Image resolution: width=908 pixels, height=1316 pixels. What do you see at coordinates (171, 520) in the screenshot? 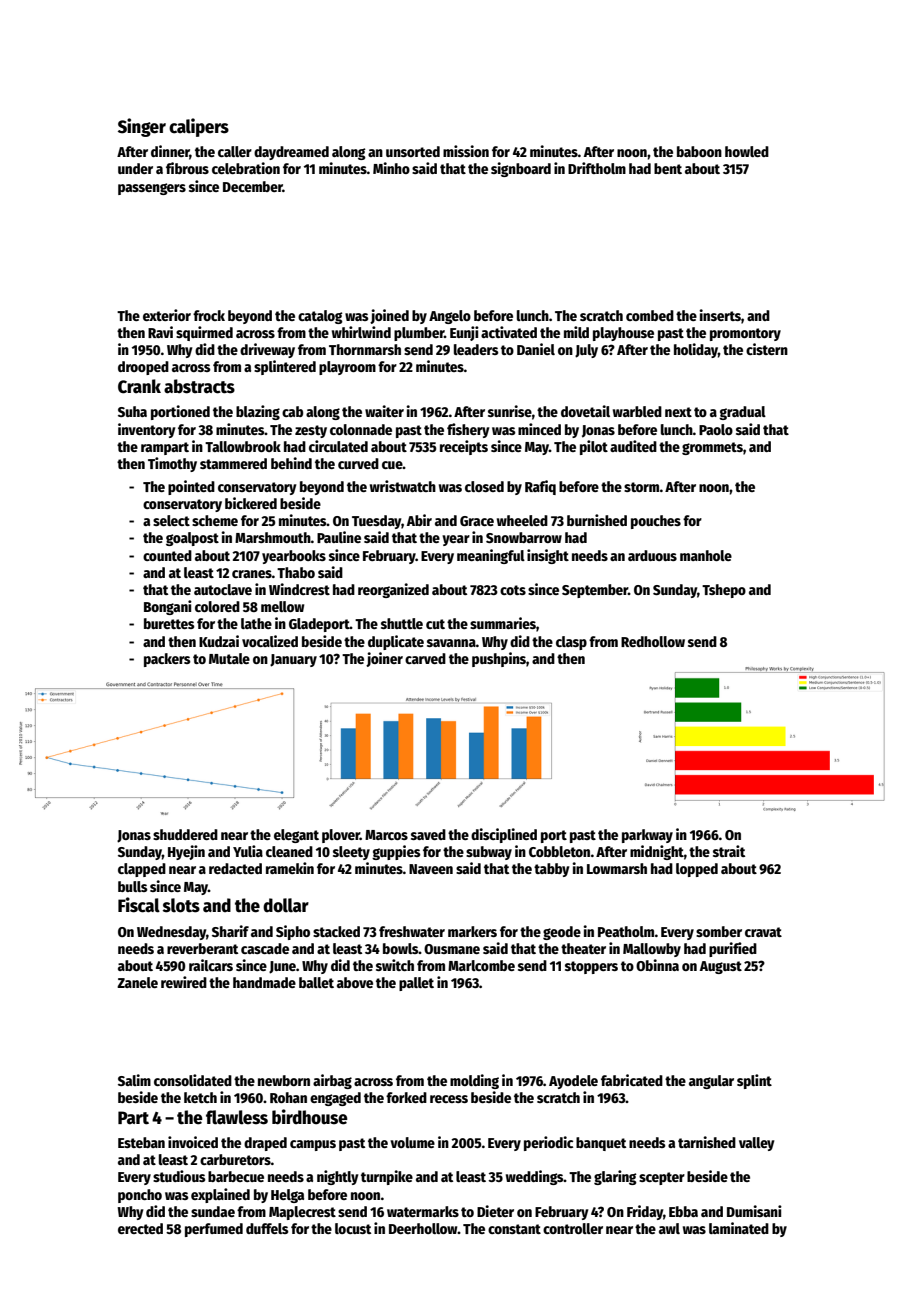
I see `select` at bounding box center [171, 520].
